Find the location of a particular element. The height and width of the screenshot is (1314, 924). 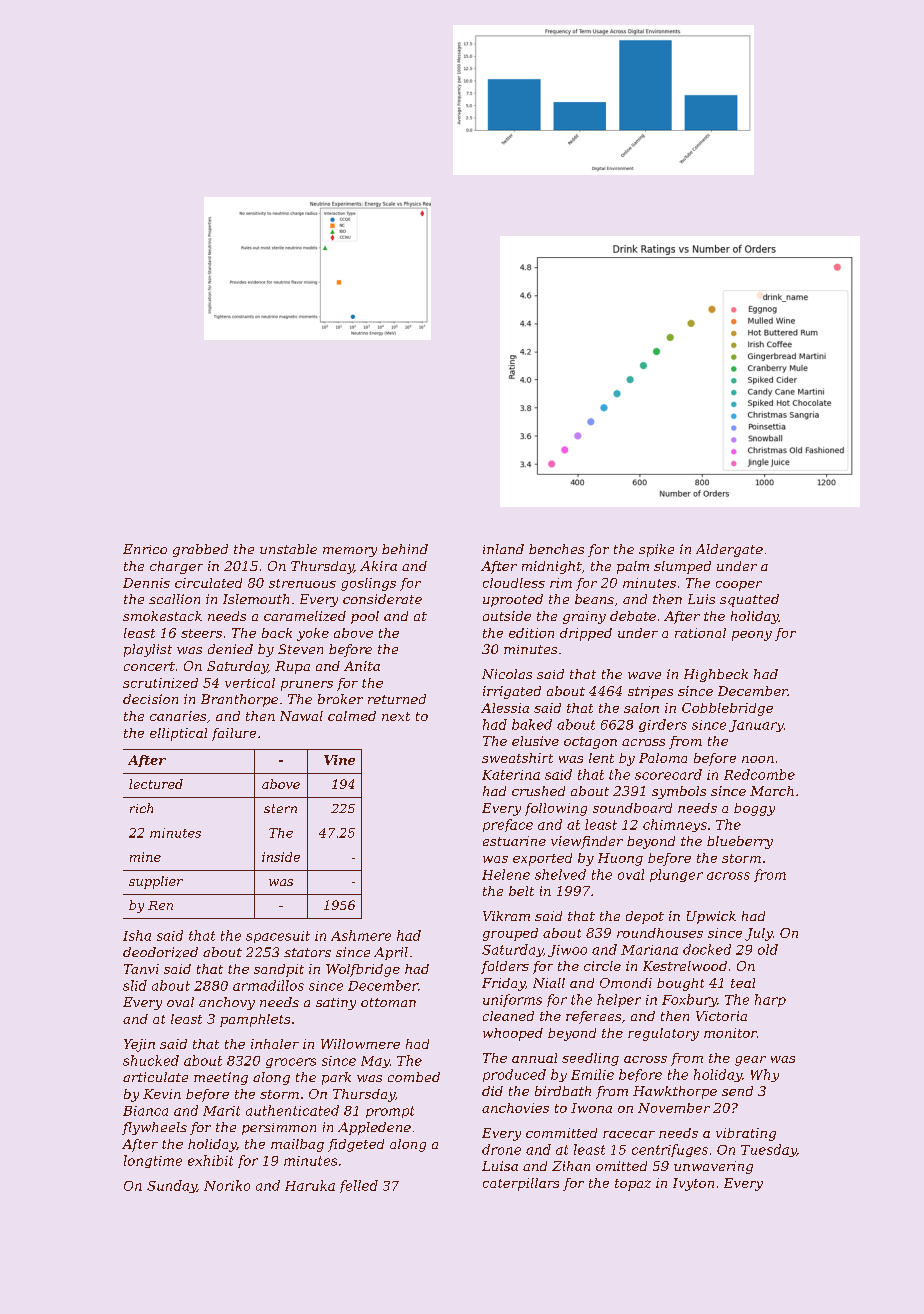

Aldergate is located at coordinates (729, 550).
